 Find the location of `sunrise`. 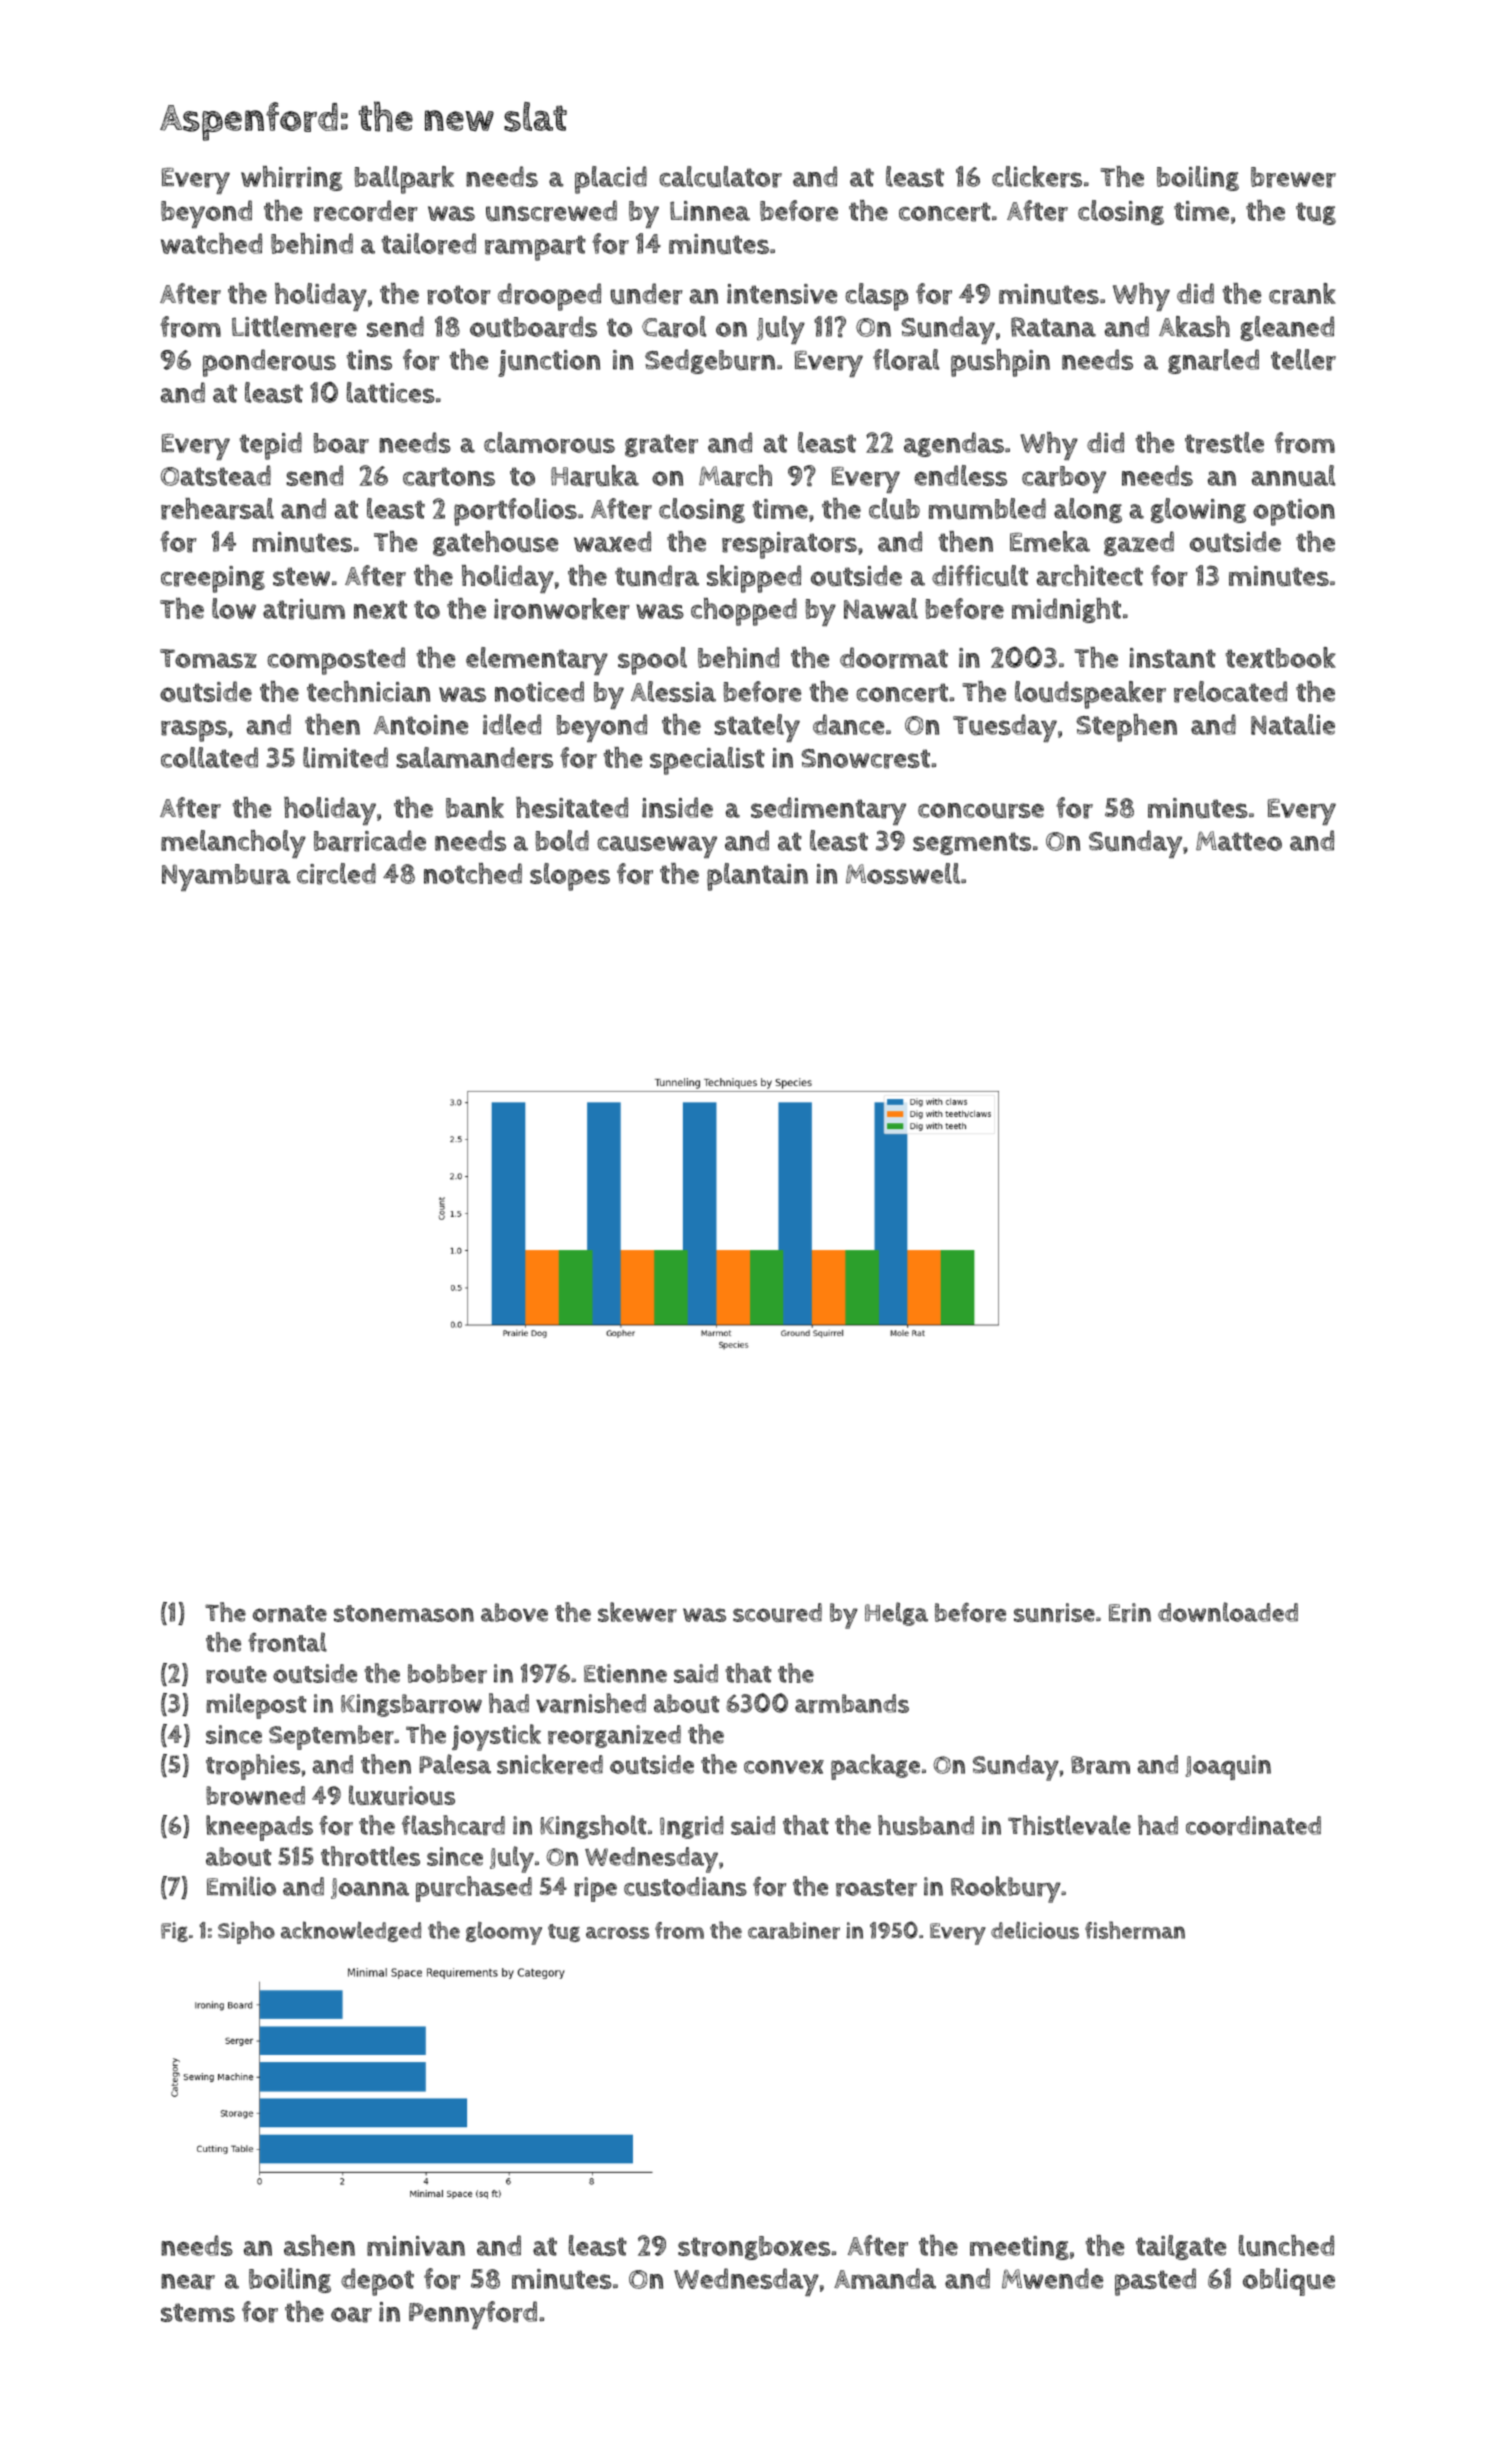

sunrise is located at coordinates (1054, 1613).
